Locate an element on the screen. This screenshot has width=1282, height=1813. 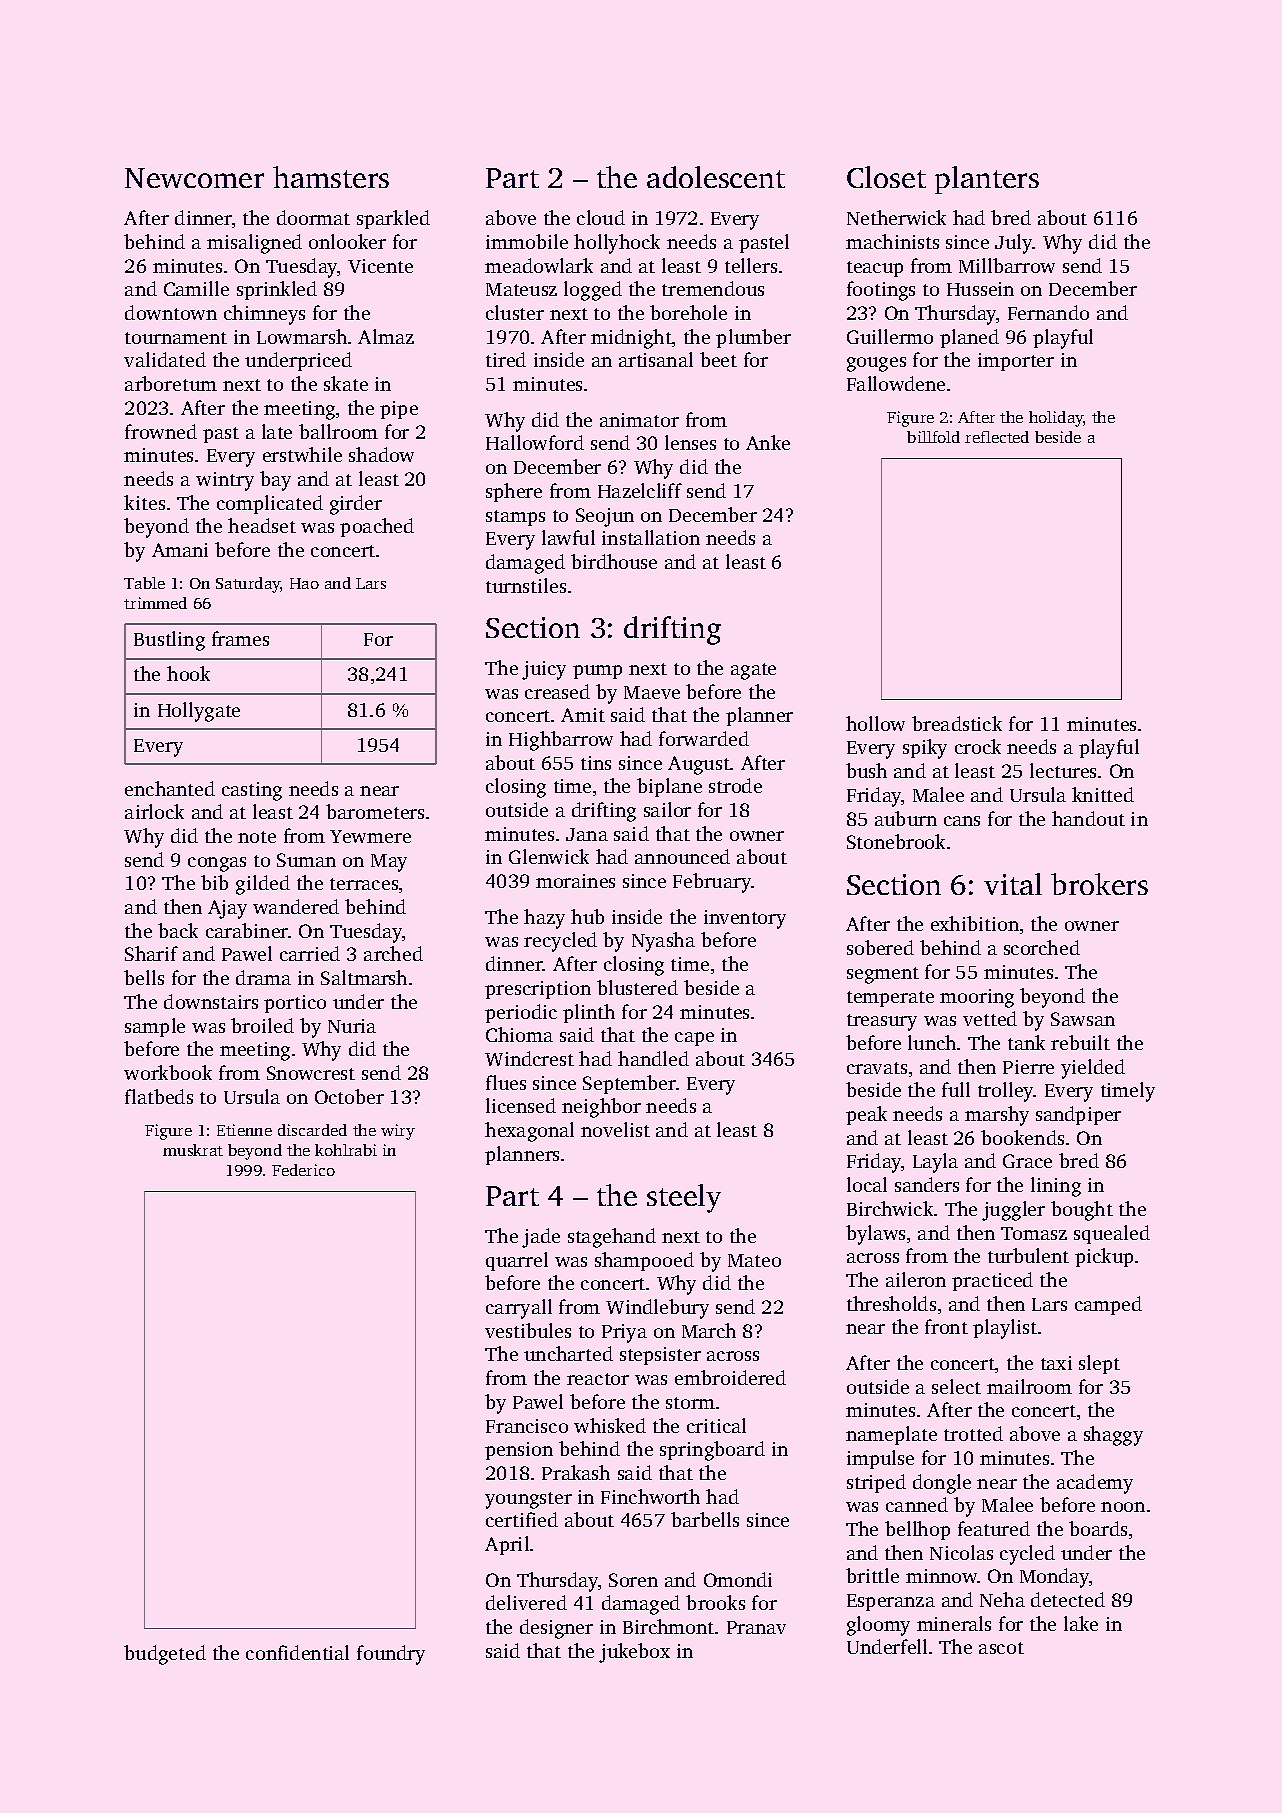
broiled is located at coordinates (262, 1025).
